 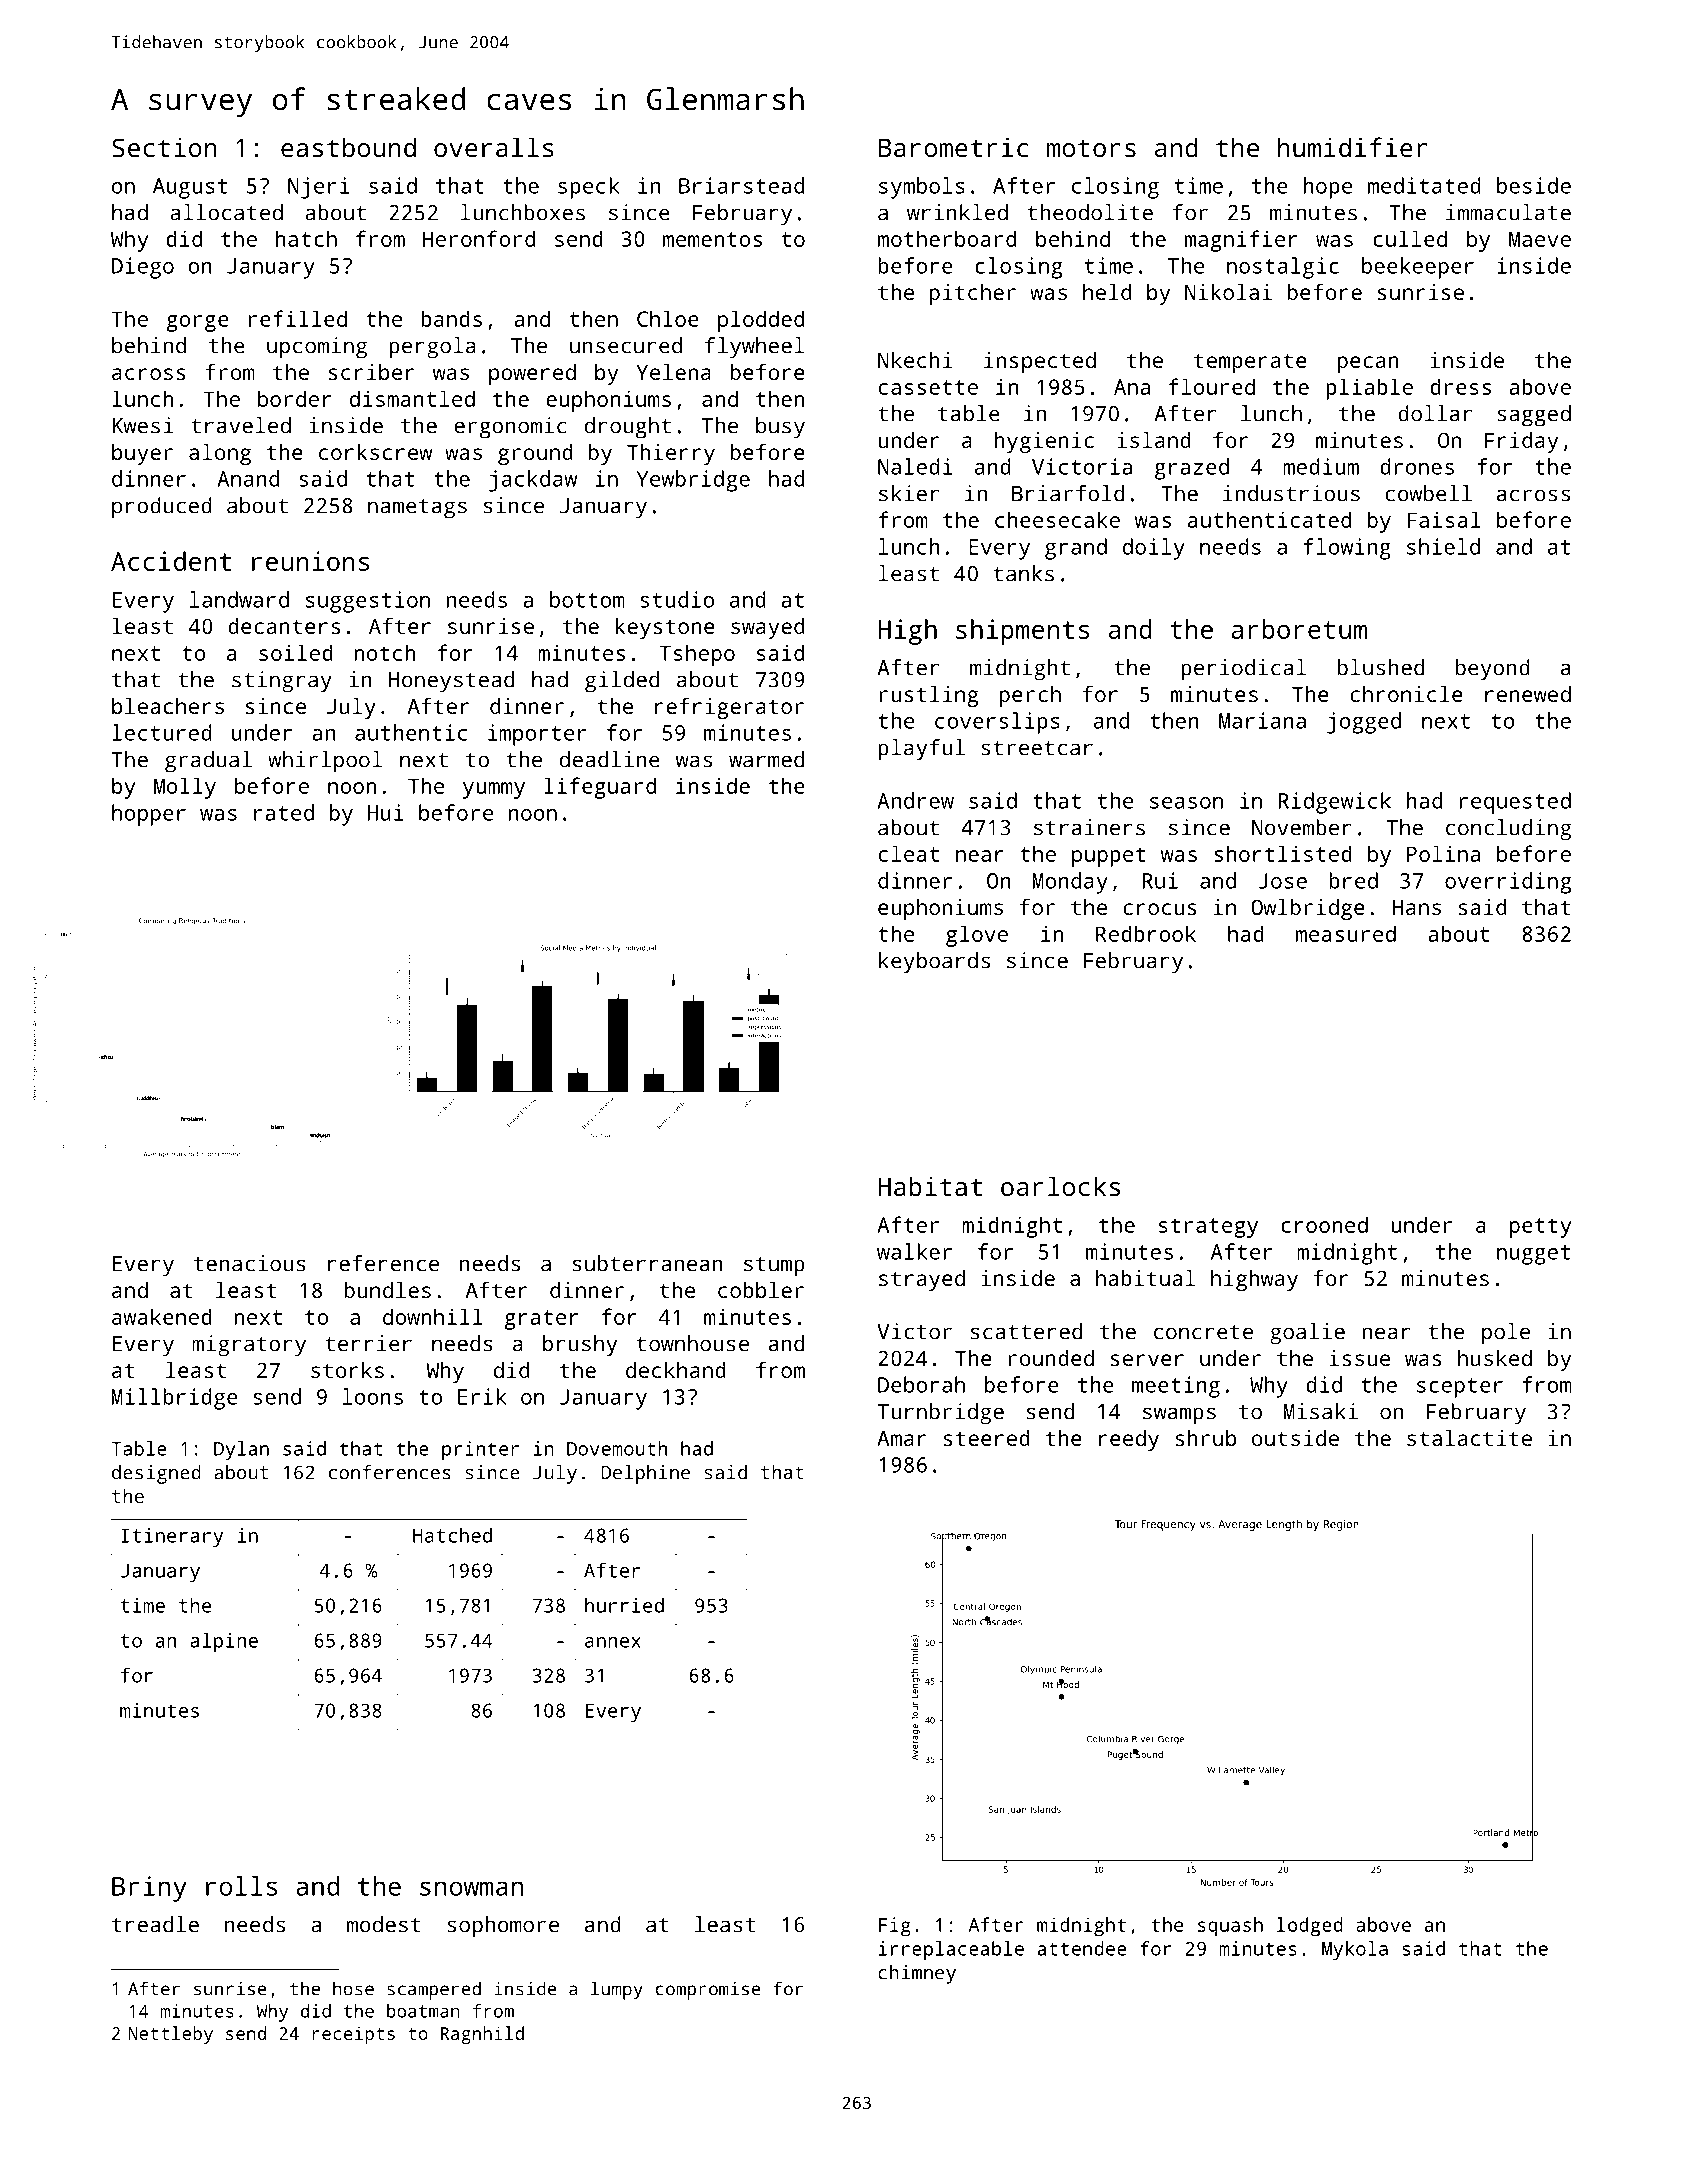 I want to click on Section, so click(x=164, y=147).
